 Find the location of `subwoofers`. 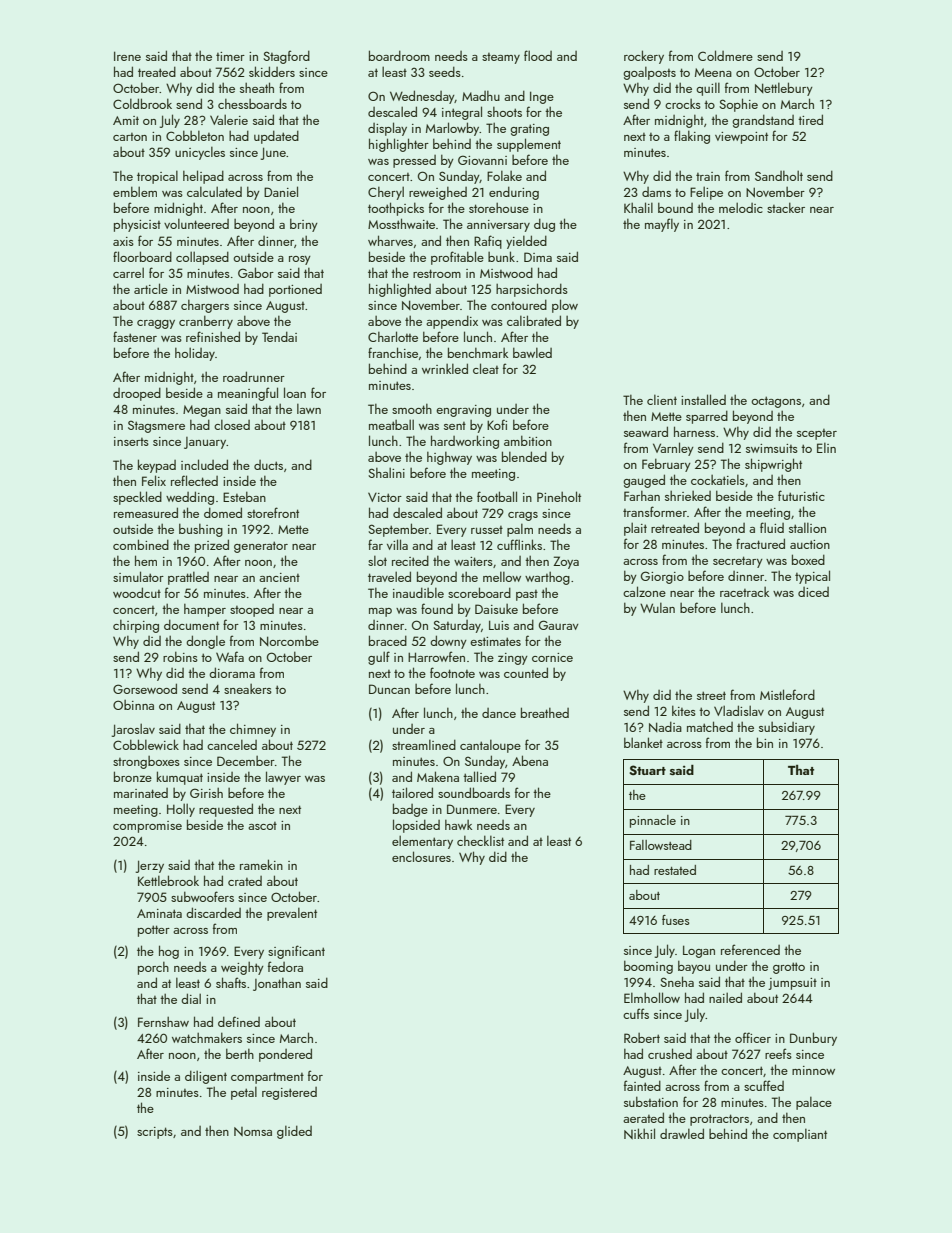

subwoofers is located at coordinates (202, 896).
